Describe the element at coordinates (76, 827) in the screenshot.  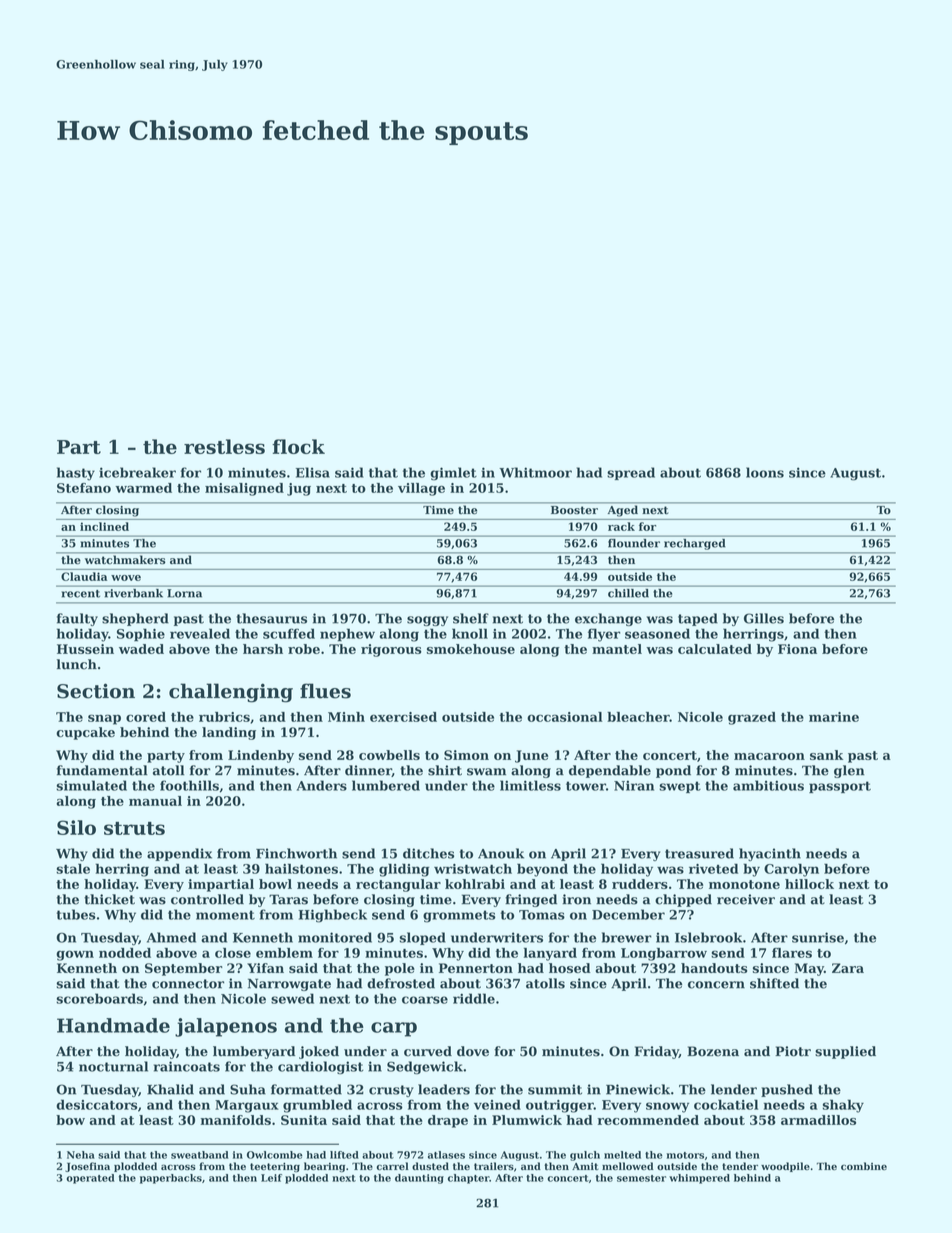
I see `Silo` at that location.
